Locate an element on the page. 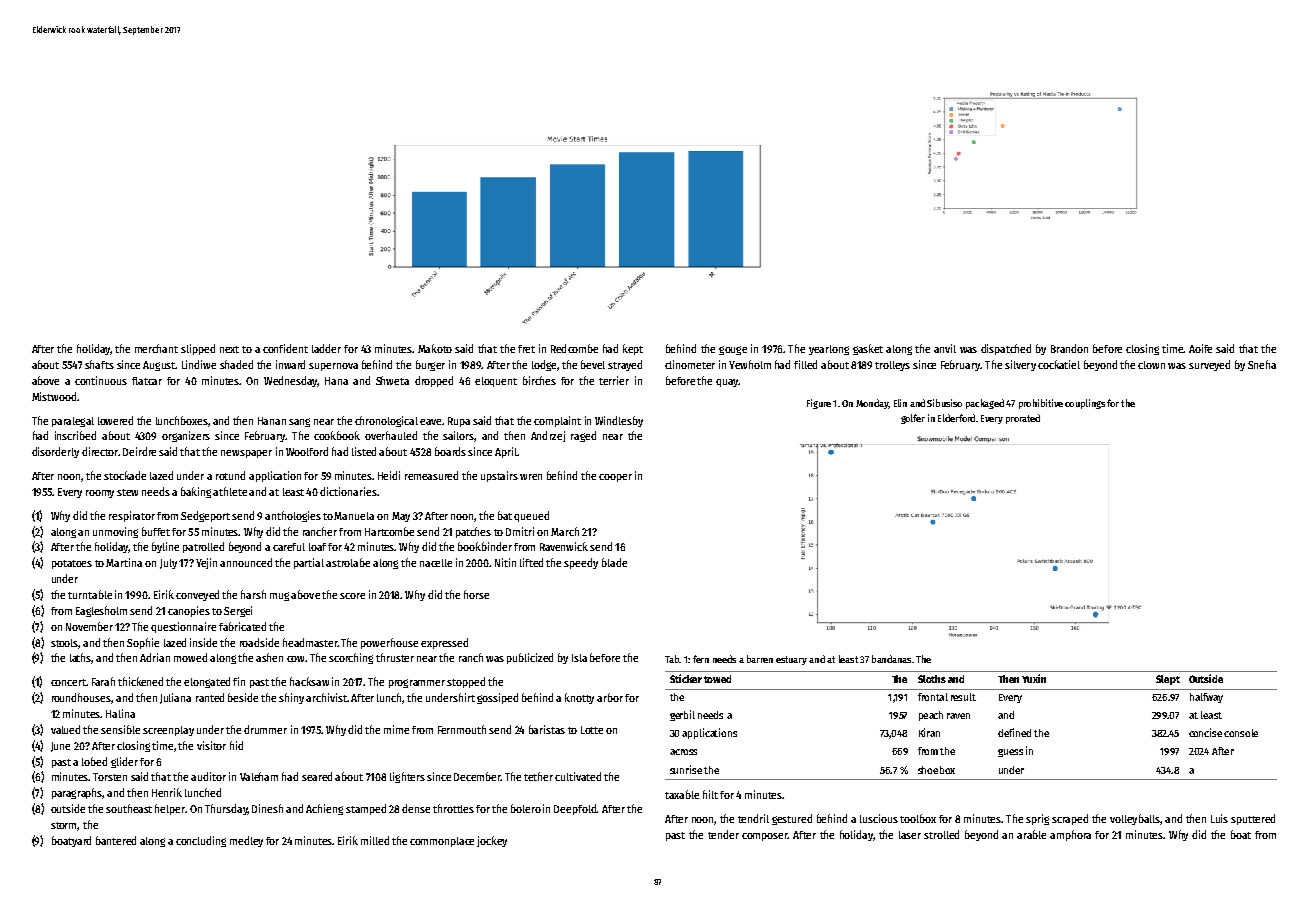 The image size is (1308, 924). careful is located at coordinates (289, 547).
